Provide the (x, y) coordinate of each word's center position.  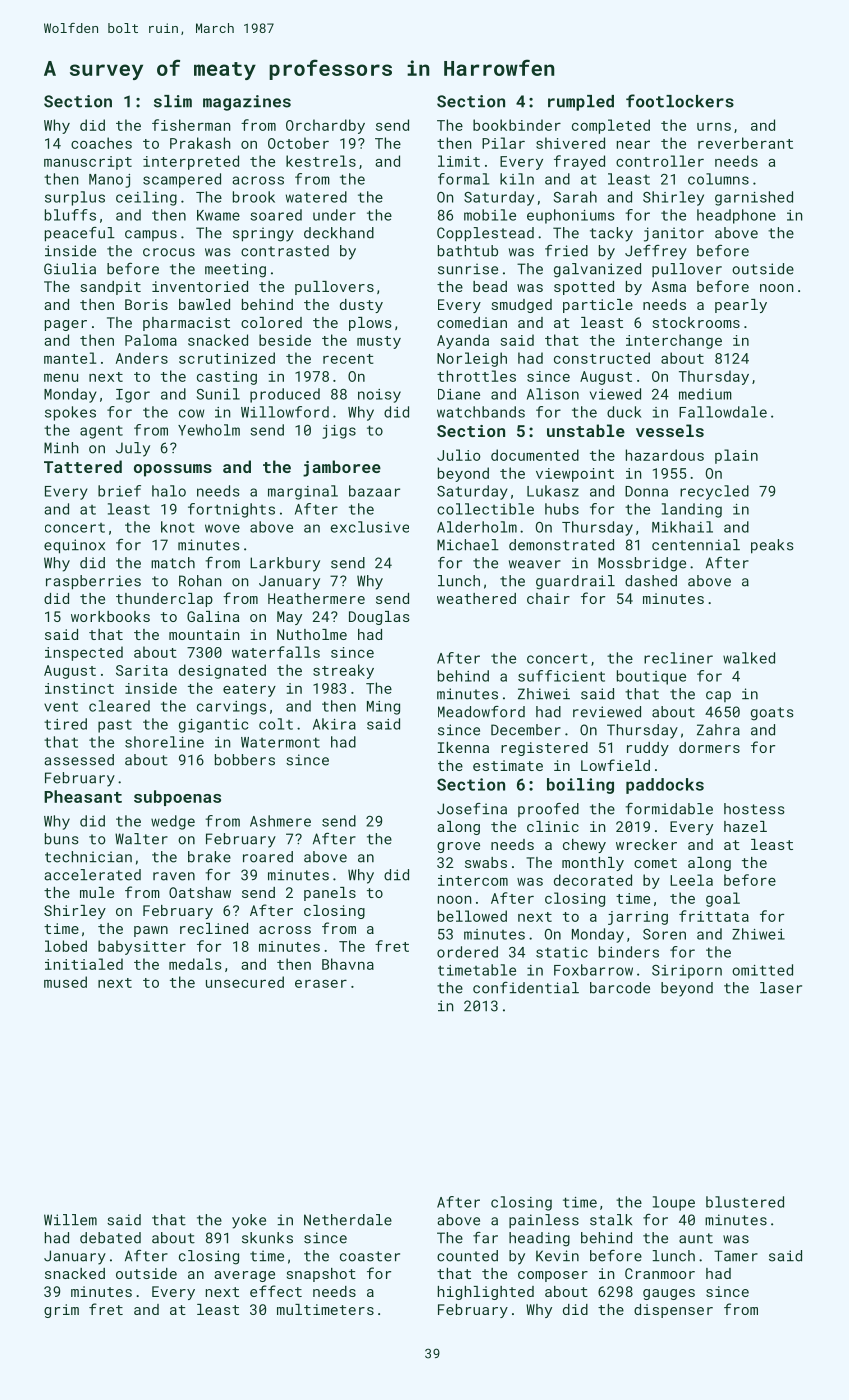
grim (61, 1311)
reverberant (745, 143)
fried (566, 251)
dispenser (673, 1311)
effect (276, 1291)
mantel (70, 358)
